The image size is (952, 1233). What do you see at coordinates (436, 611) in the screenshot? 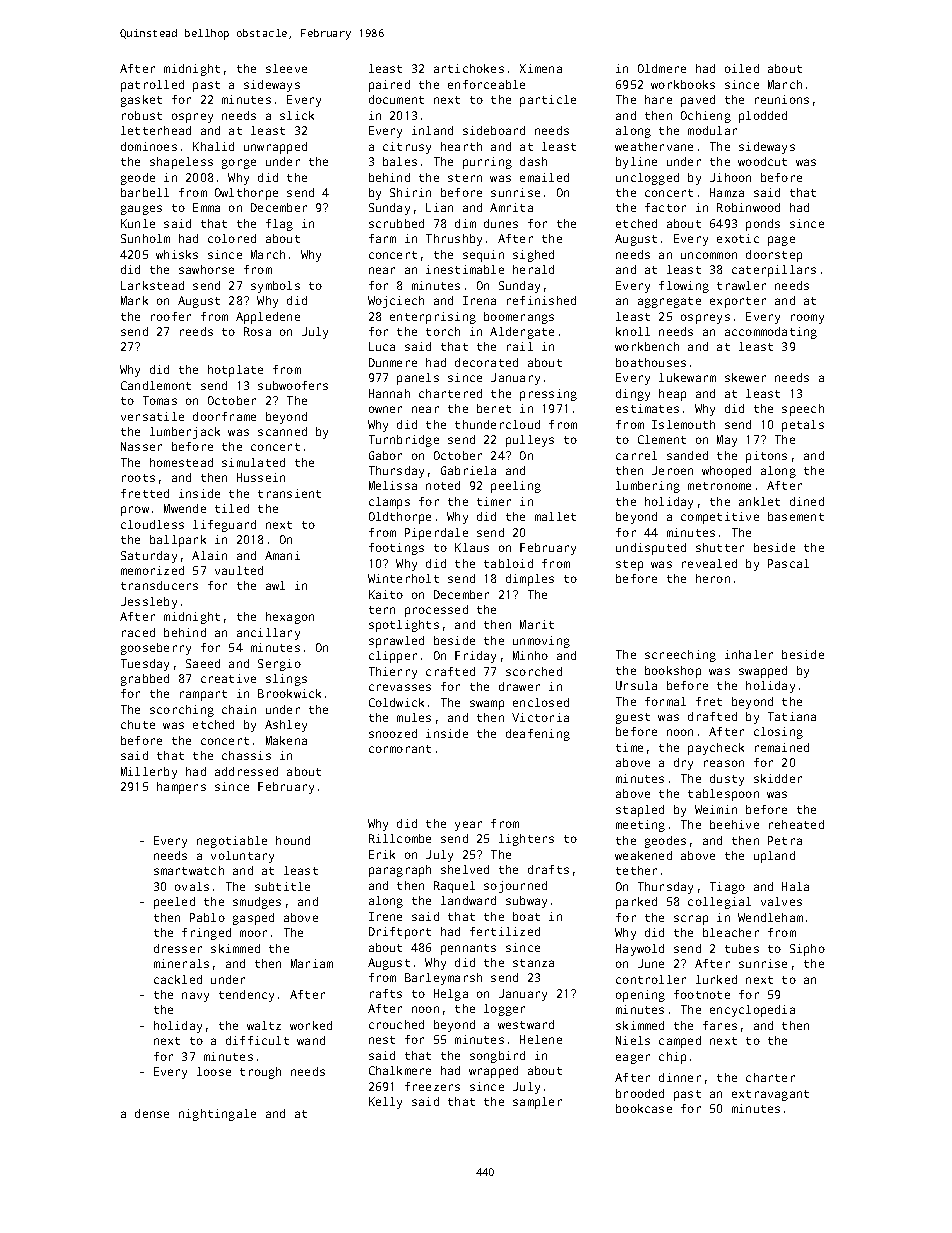
I see `processed` at bounding box center [436, 611].
